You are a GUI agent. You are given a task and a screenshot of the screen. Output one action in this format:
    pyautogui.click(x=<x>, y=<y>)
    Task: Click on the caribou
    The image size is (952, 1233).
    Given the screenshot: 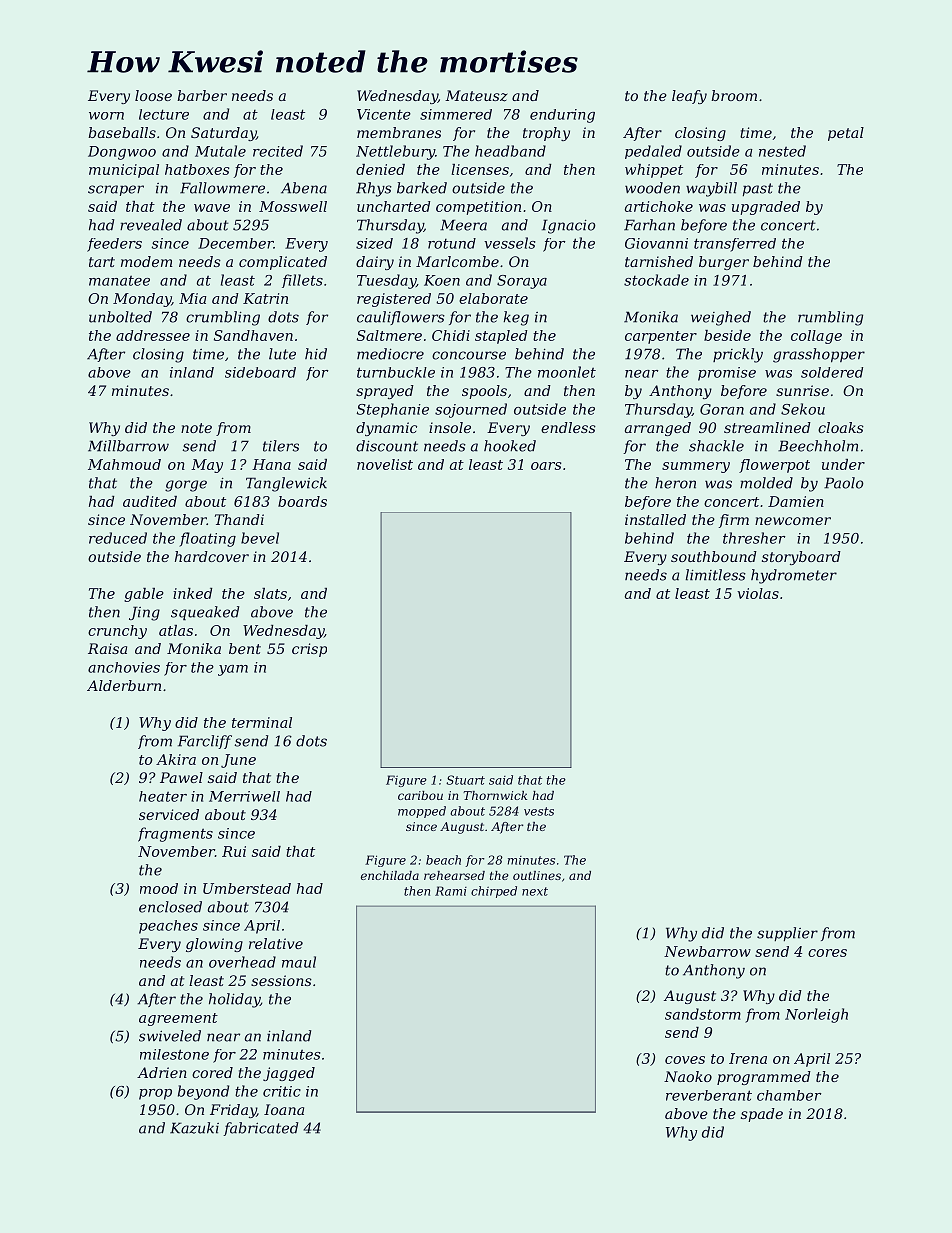 What is the action you would take?
    pyautogui.click(x=420, y=795)
